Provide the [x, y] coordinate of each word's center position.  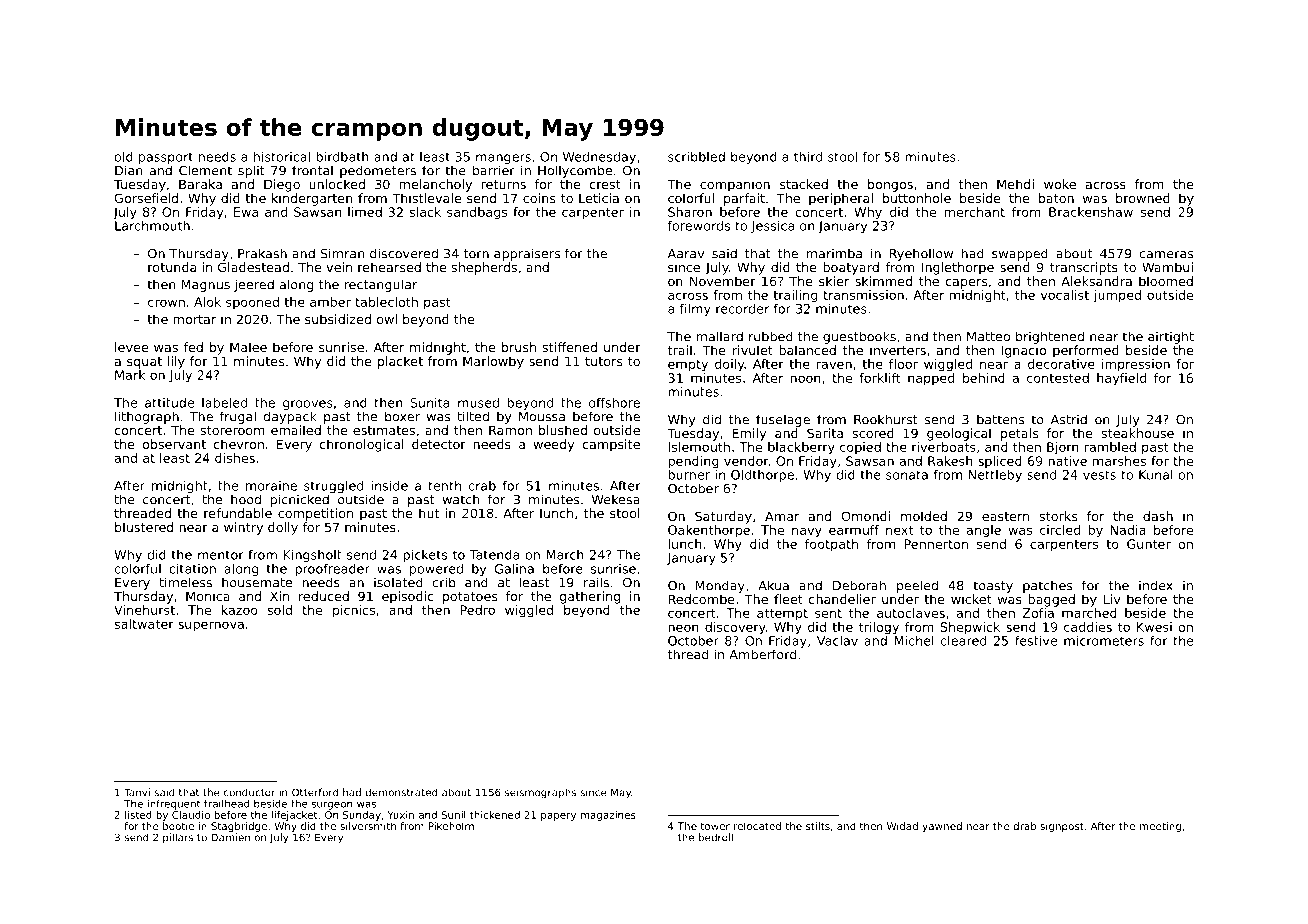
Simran [343, 253]
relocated [757, 826]
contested [1058, 378]
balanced [807, 350]
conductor [249, 792]
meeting [1160, 827]
